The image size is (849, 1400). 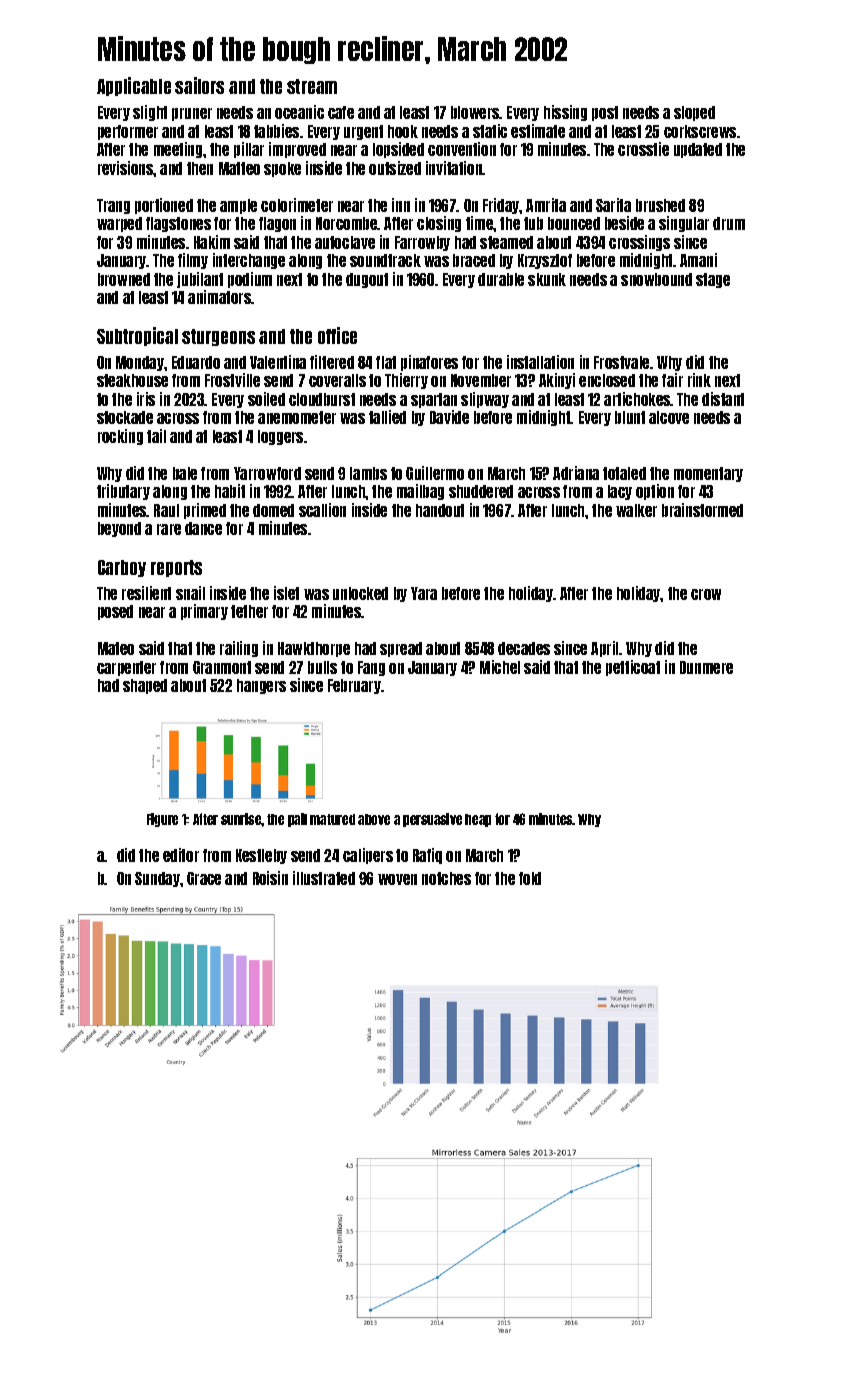 What do you see at coordinates (270, 878) in the screenshot?
I see `Roisin` at bounding box center [270, 878].
